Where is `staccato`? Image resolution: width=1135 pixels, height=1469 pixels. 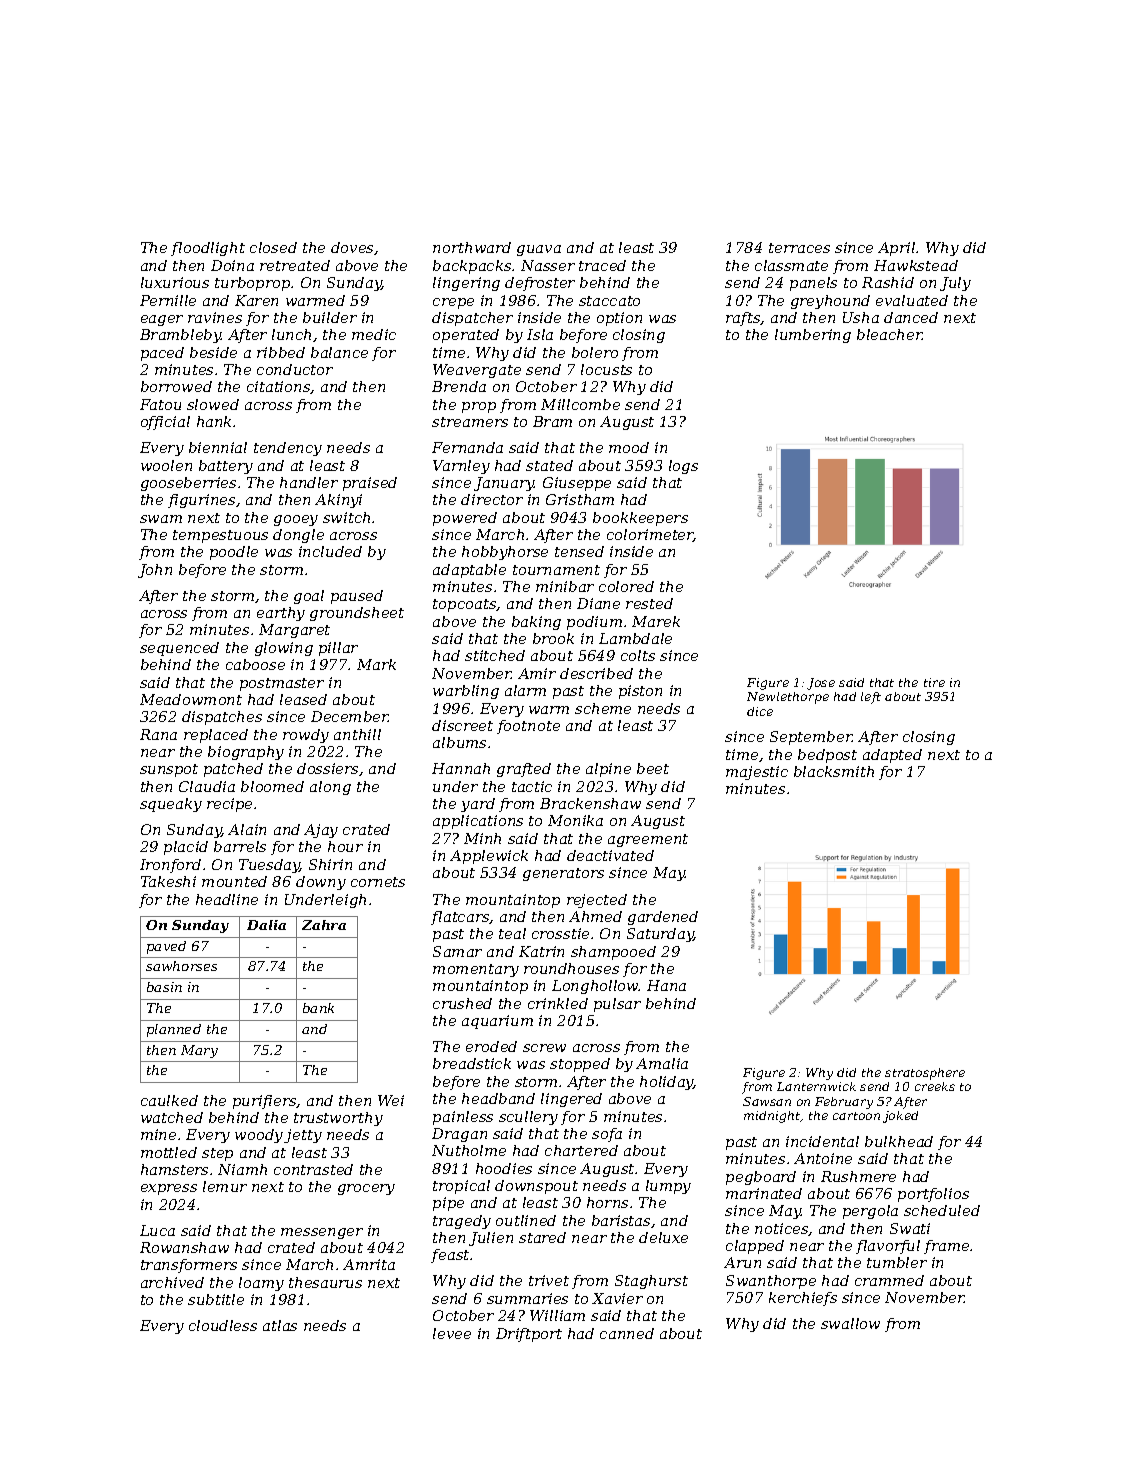
staccato is located at coordinates (609, 301).
